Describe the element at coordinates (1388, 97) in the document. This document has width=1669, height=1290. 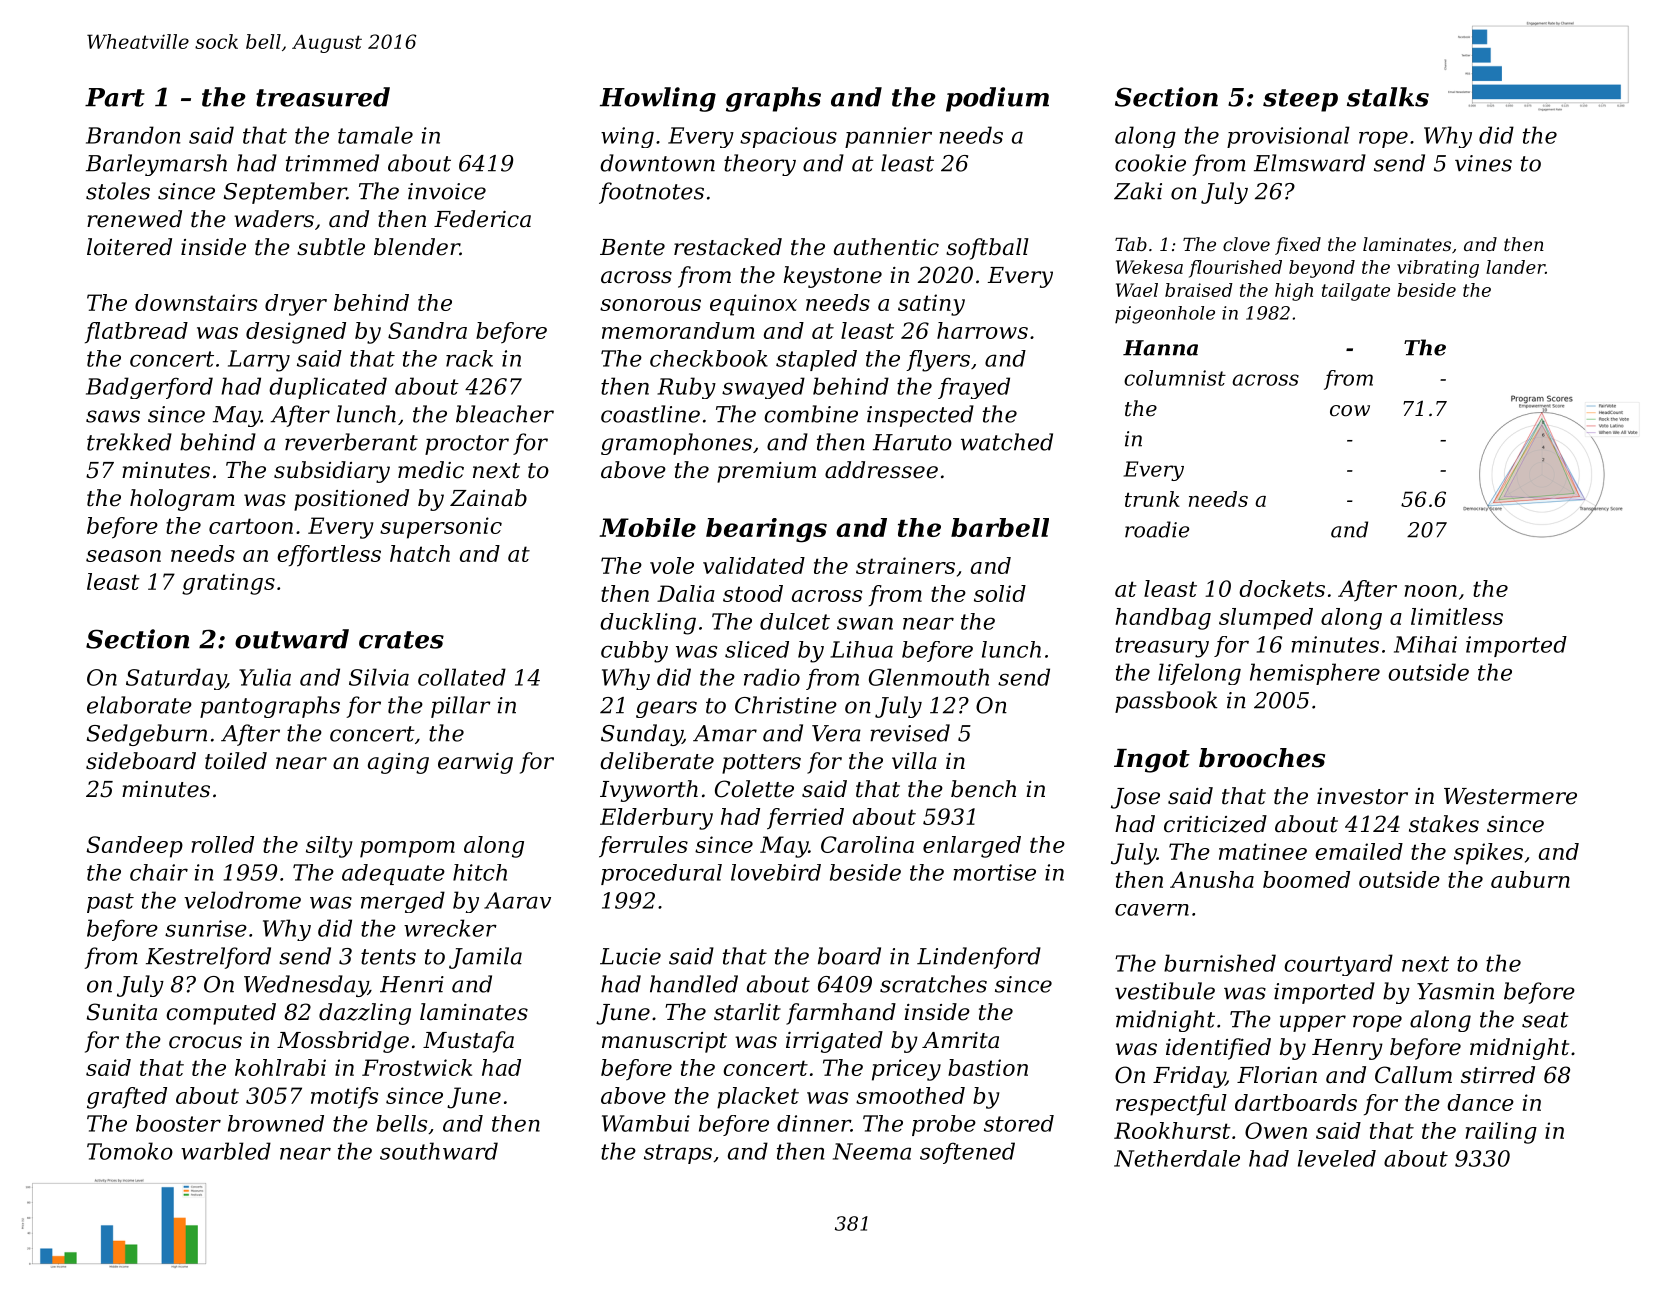
I see `stalks` at that location.
